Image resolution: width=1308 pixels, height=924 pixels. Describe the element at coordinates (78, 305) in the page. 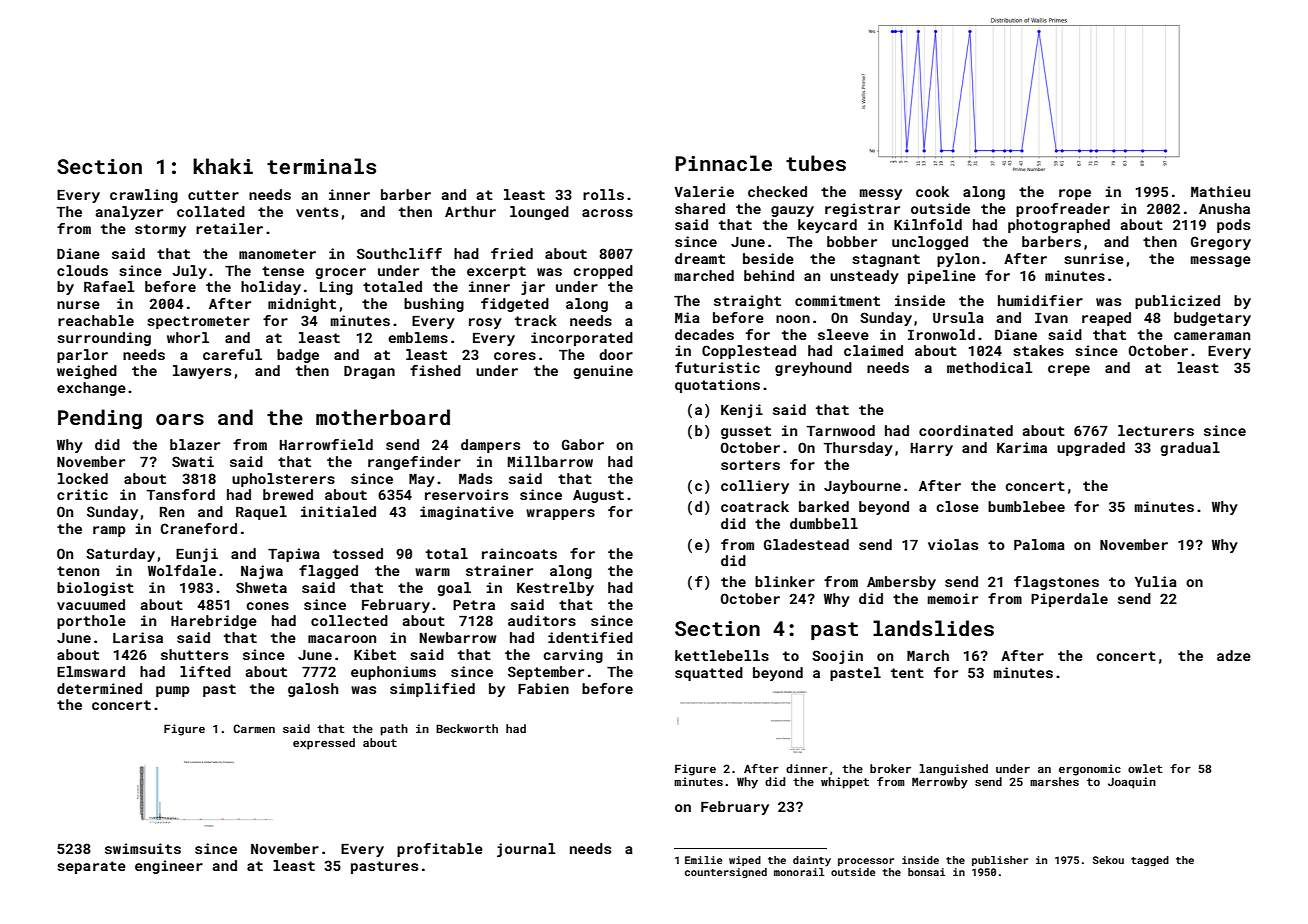

I see `nurse` at that location.
